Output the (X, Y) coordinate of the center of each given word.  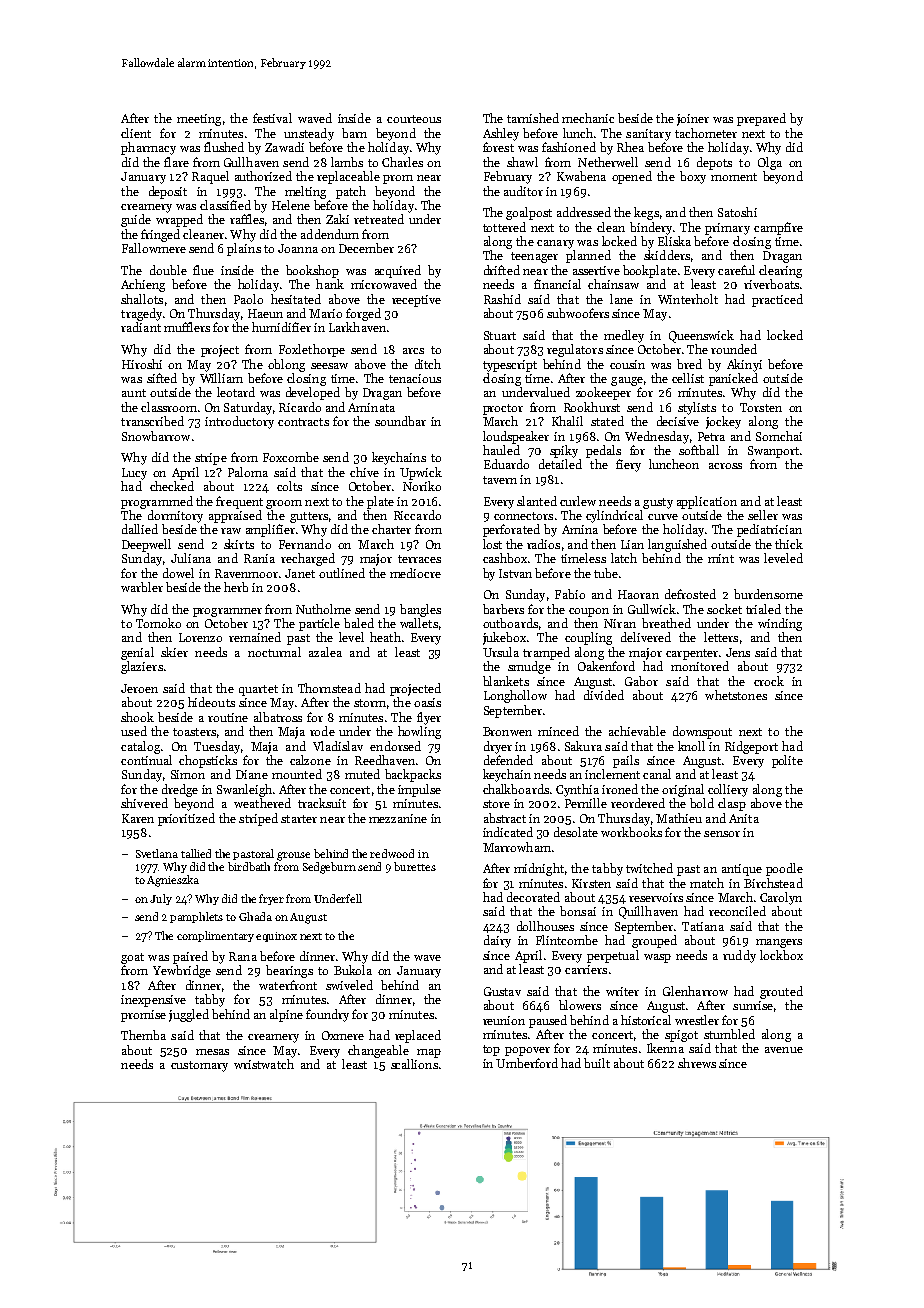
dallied (140, 529)
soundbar (400, 421)
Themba (143, 1035)
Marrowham (517, 847)
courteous (414, 119)
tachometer (706, 133)
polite (787, 761)
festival (272, 118)
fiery (628, 465)
